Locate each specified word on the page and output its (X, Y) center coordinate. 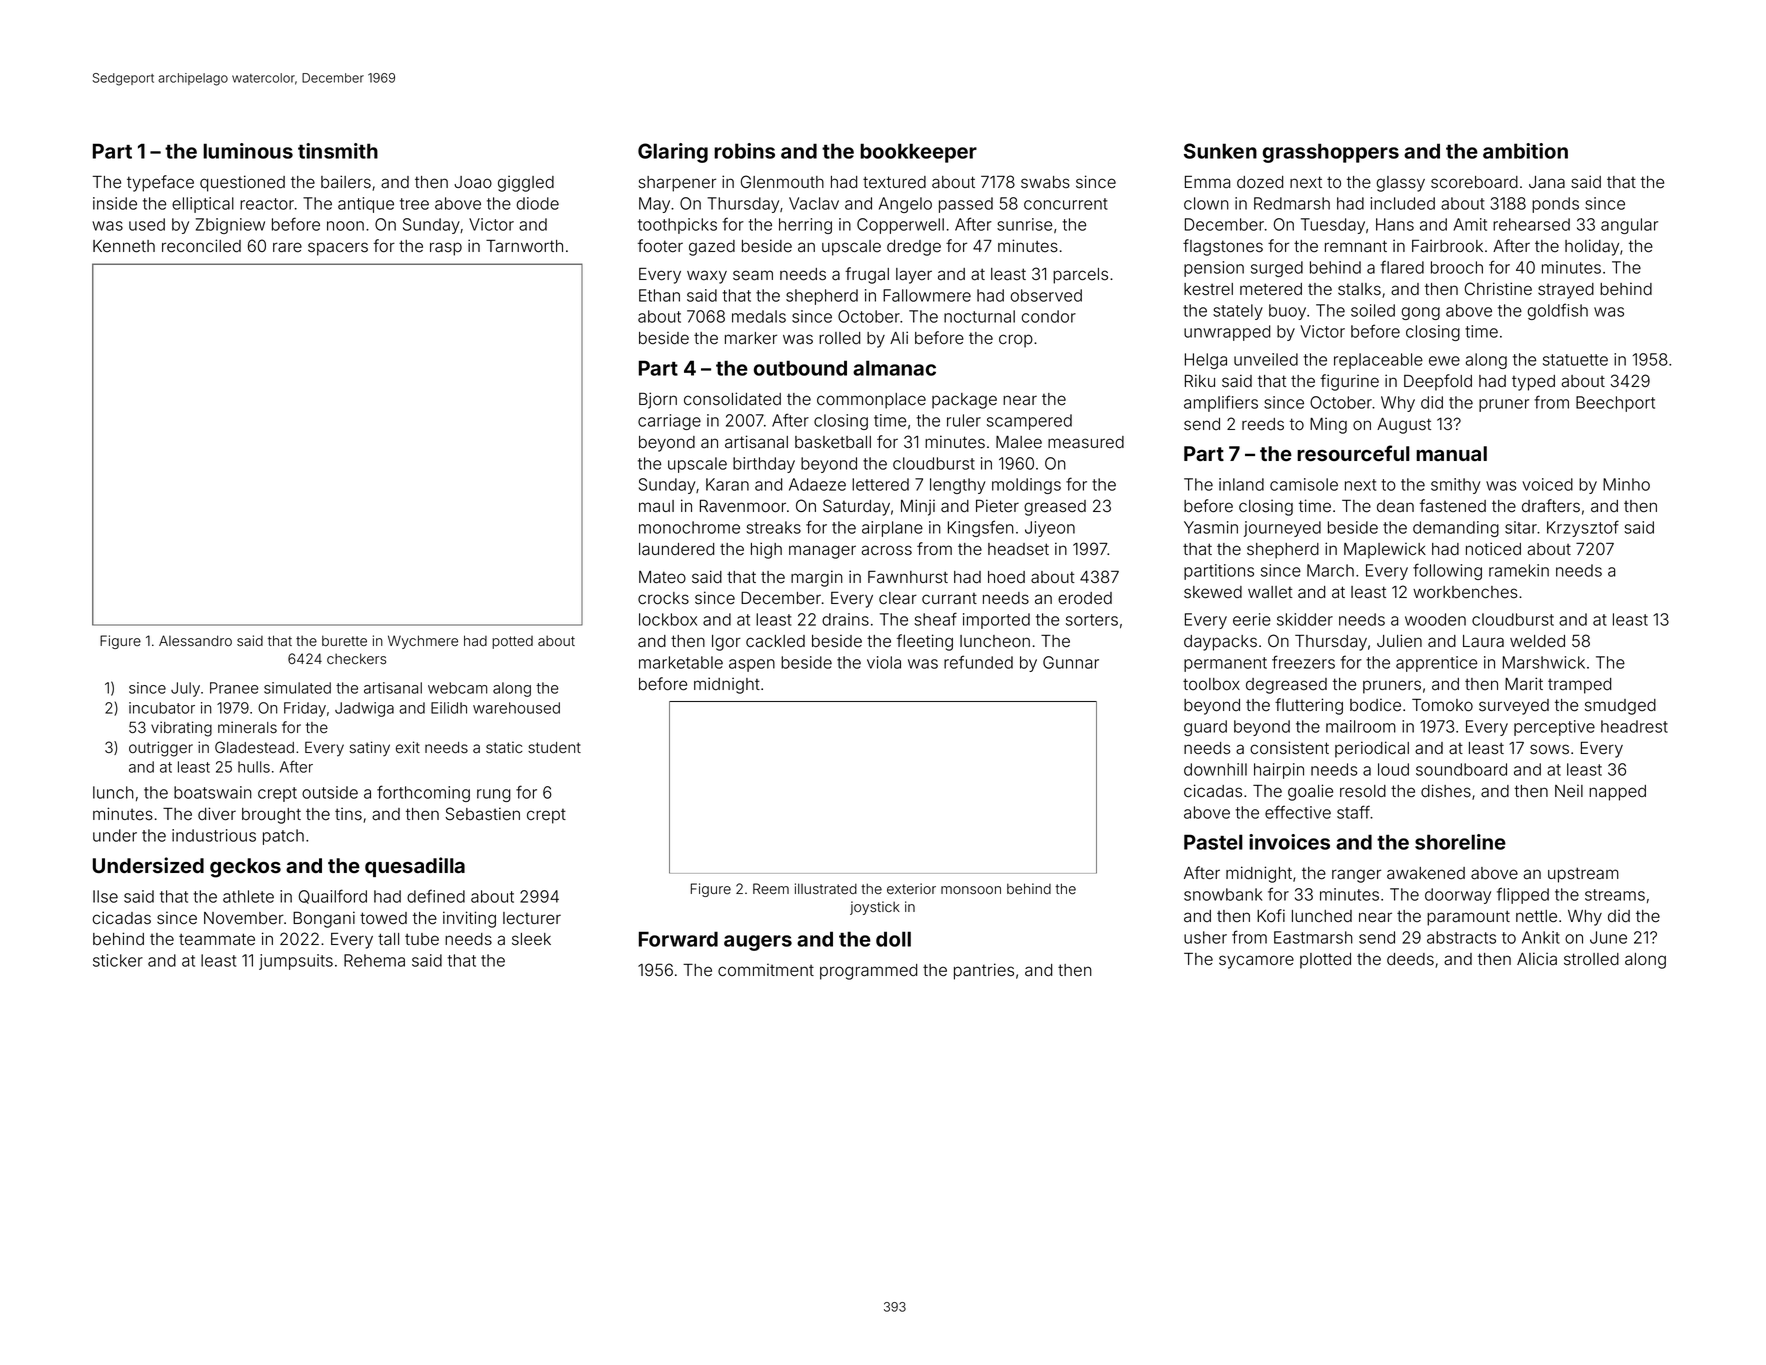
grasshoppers (1331, 153)
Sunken (1220, 151)
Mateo (662, 577)
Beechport (1615, 404)
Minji (918, 507)
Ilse (105, 896)
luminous (248, 151)
